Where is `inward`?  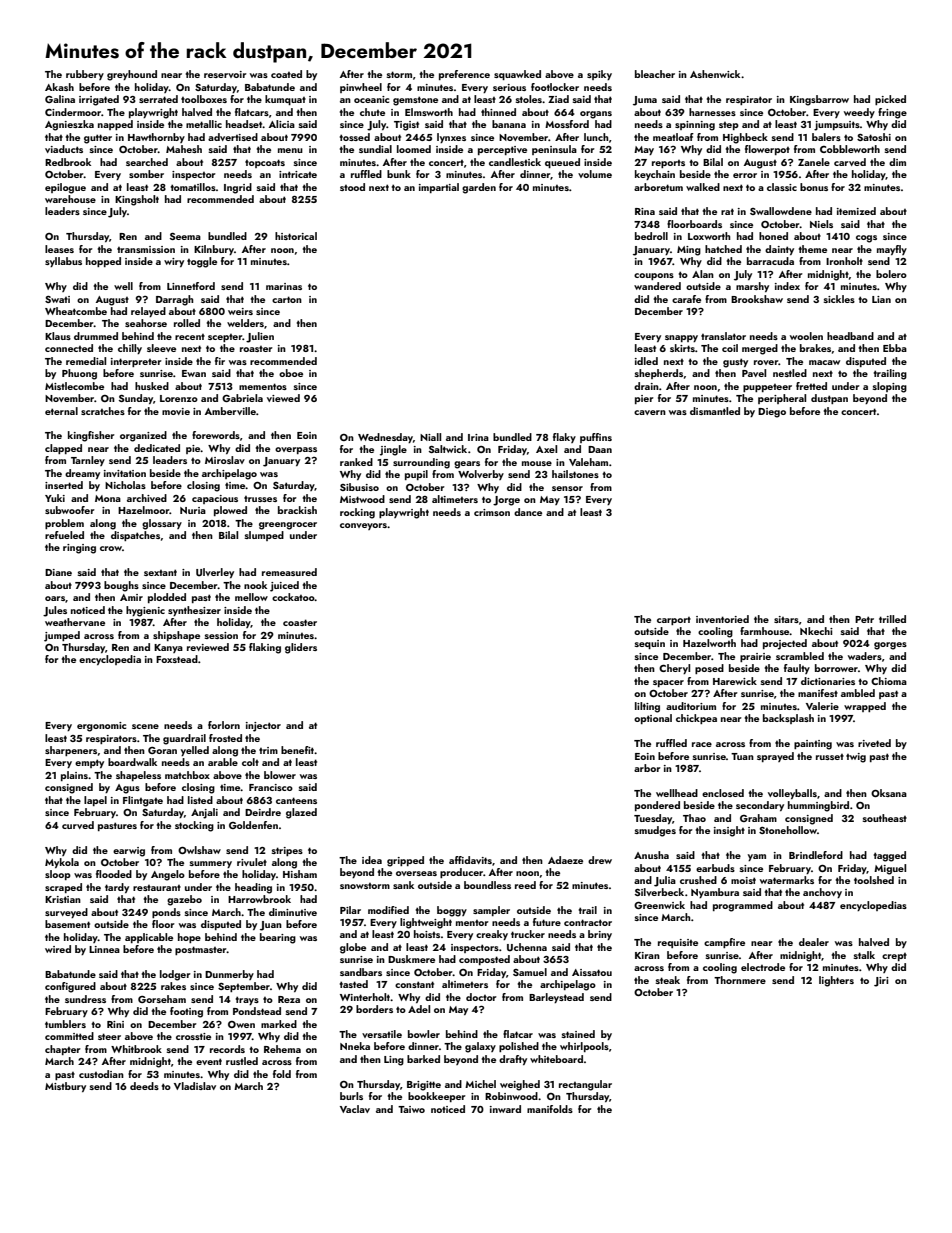
inward is located at coordinates (505, 1109).
